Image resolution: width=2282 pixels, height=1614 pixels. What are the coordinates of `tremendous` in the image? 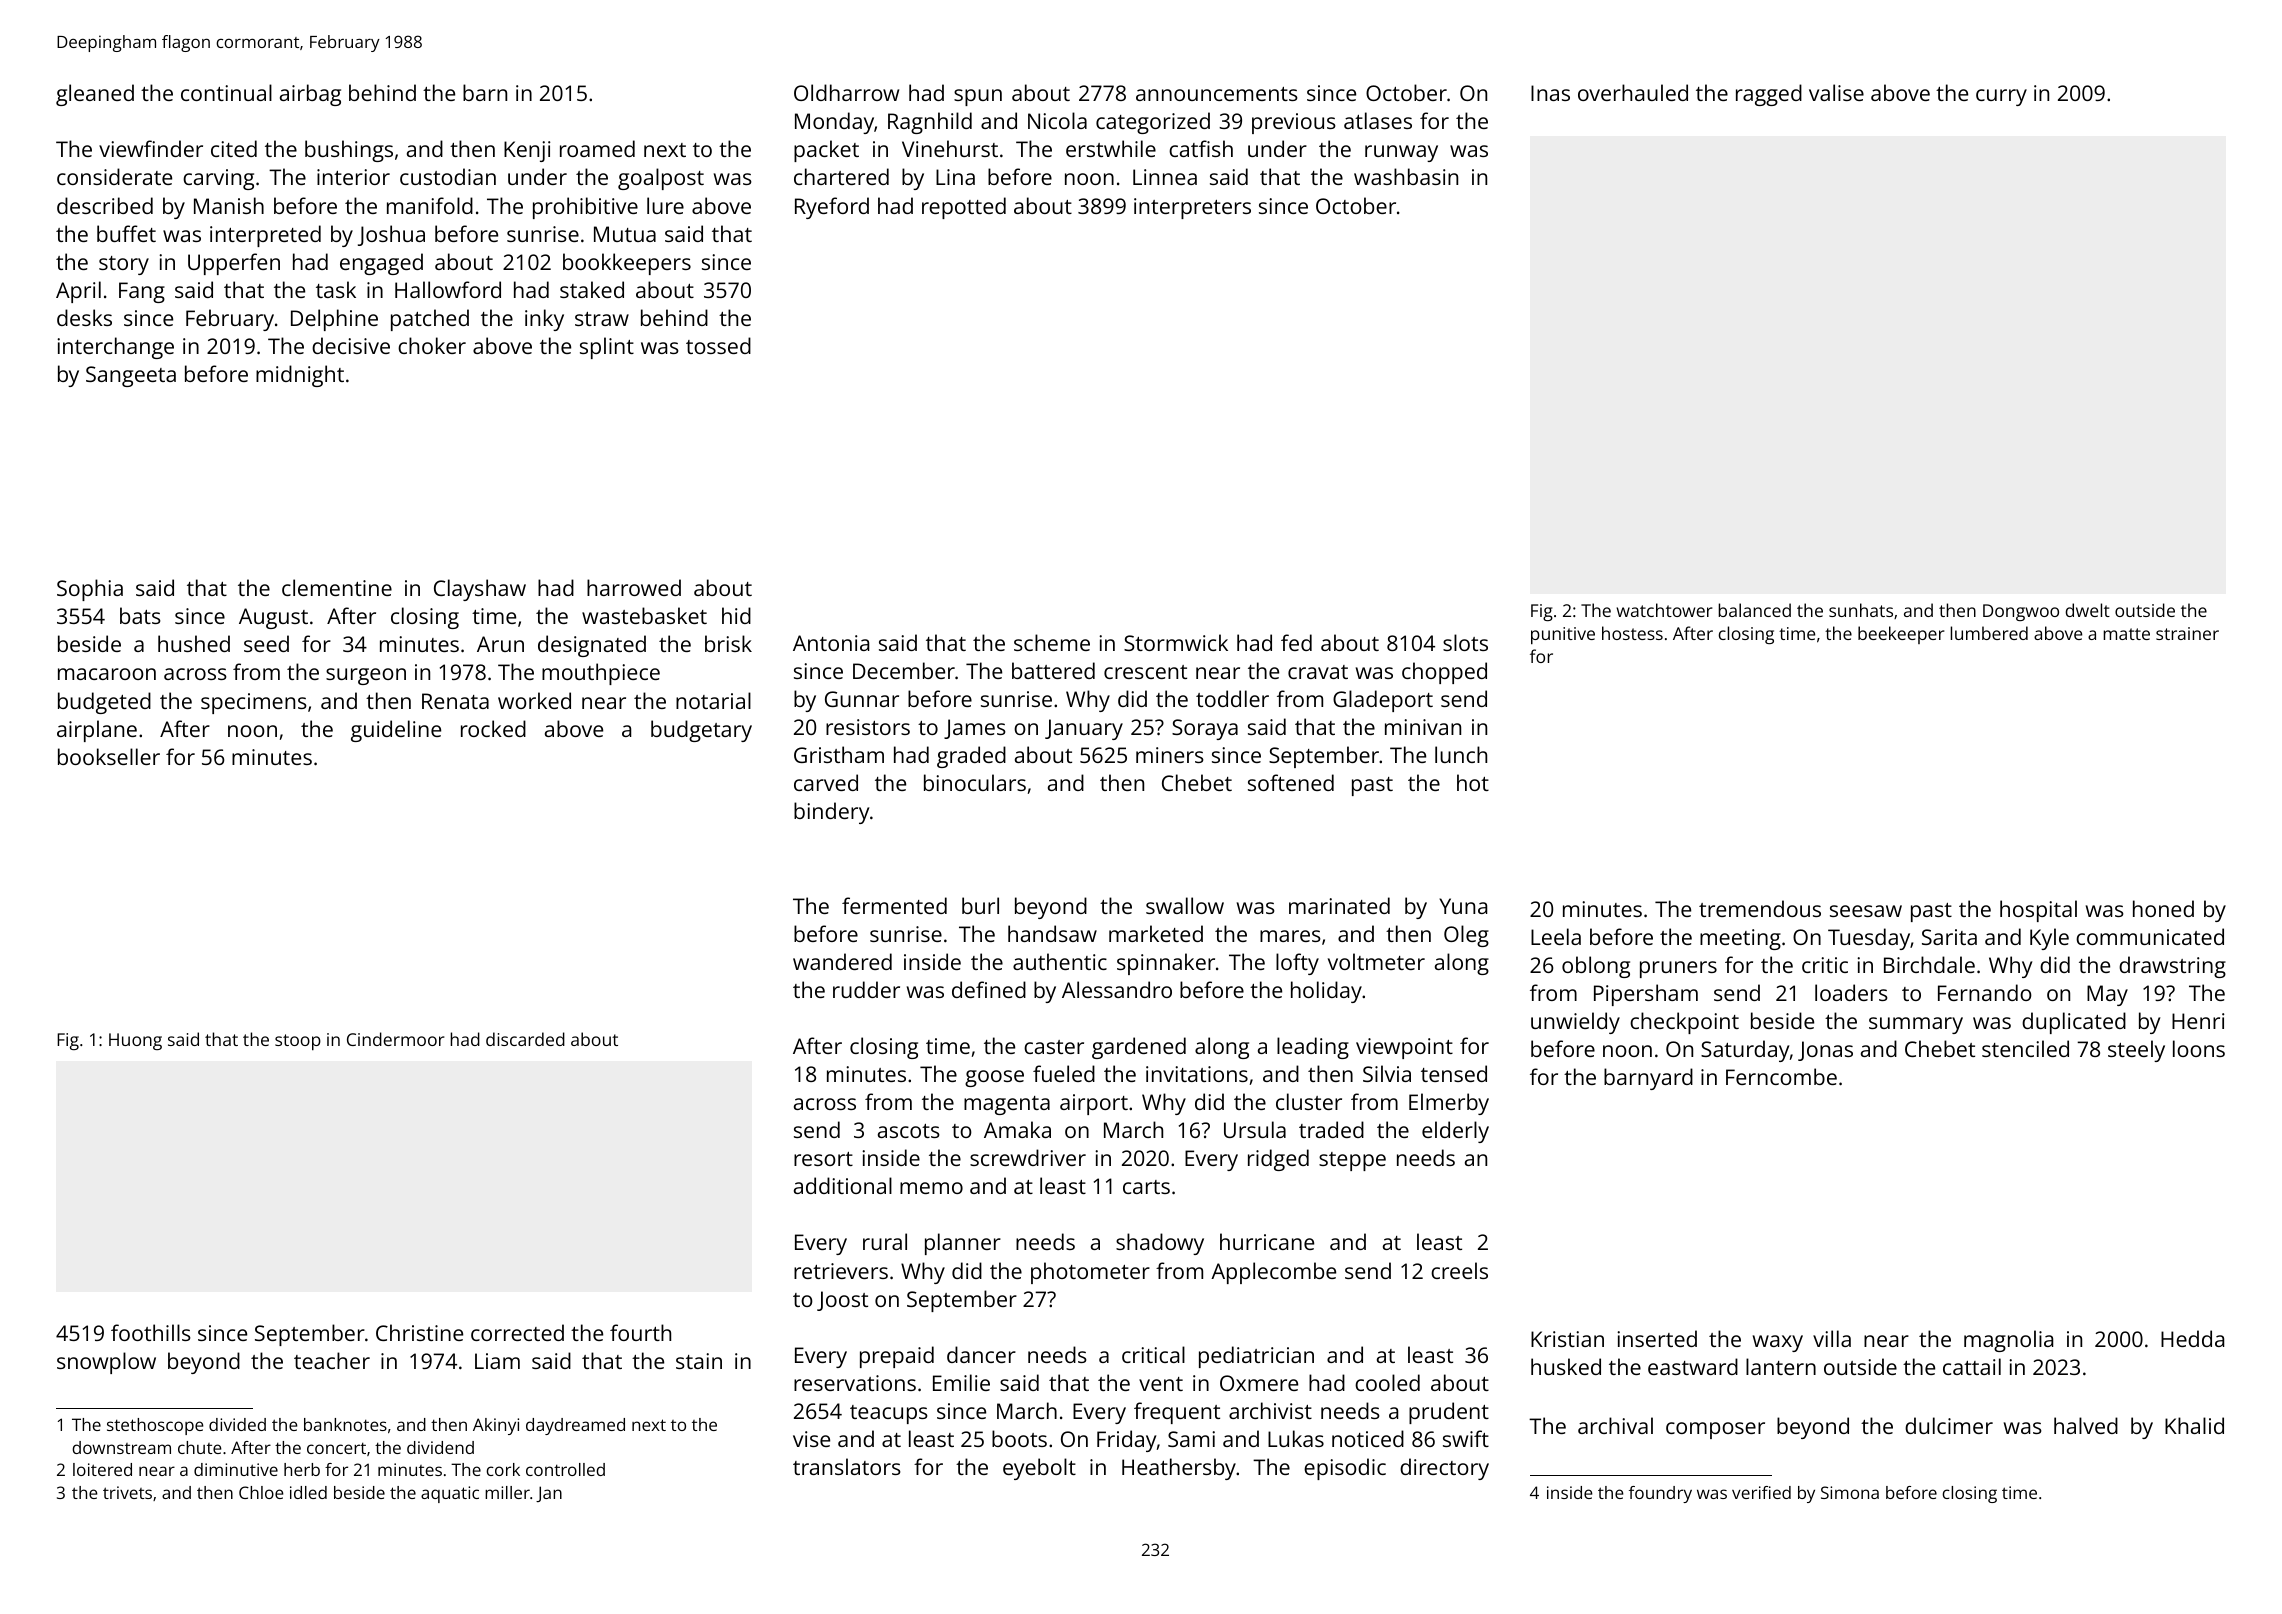 It's located at (1760, 908).
